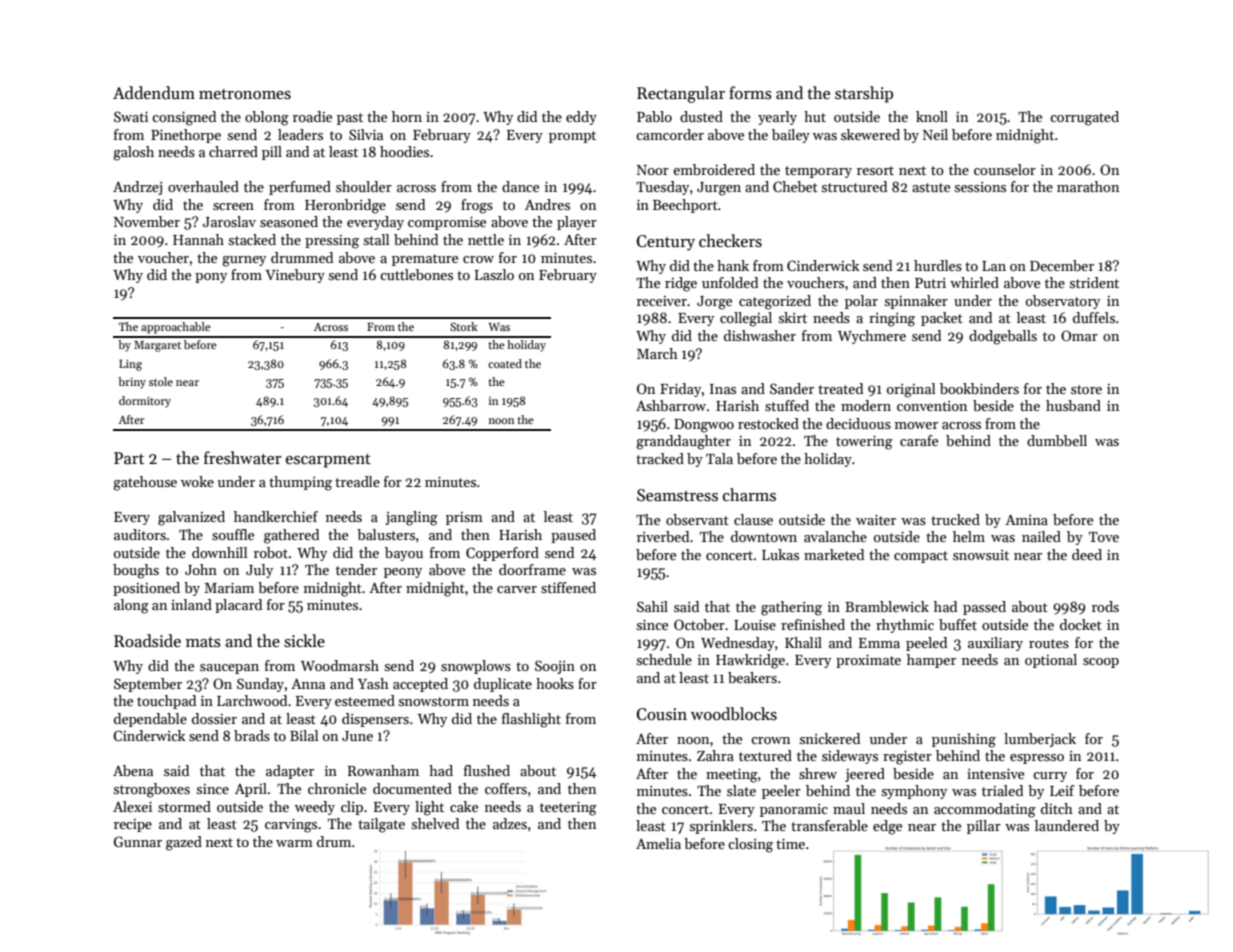 This screenshot has height=952, width=1233. Describe the element at coordinates (664, 659) in the screenshot. I see `schedule` at that location.
